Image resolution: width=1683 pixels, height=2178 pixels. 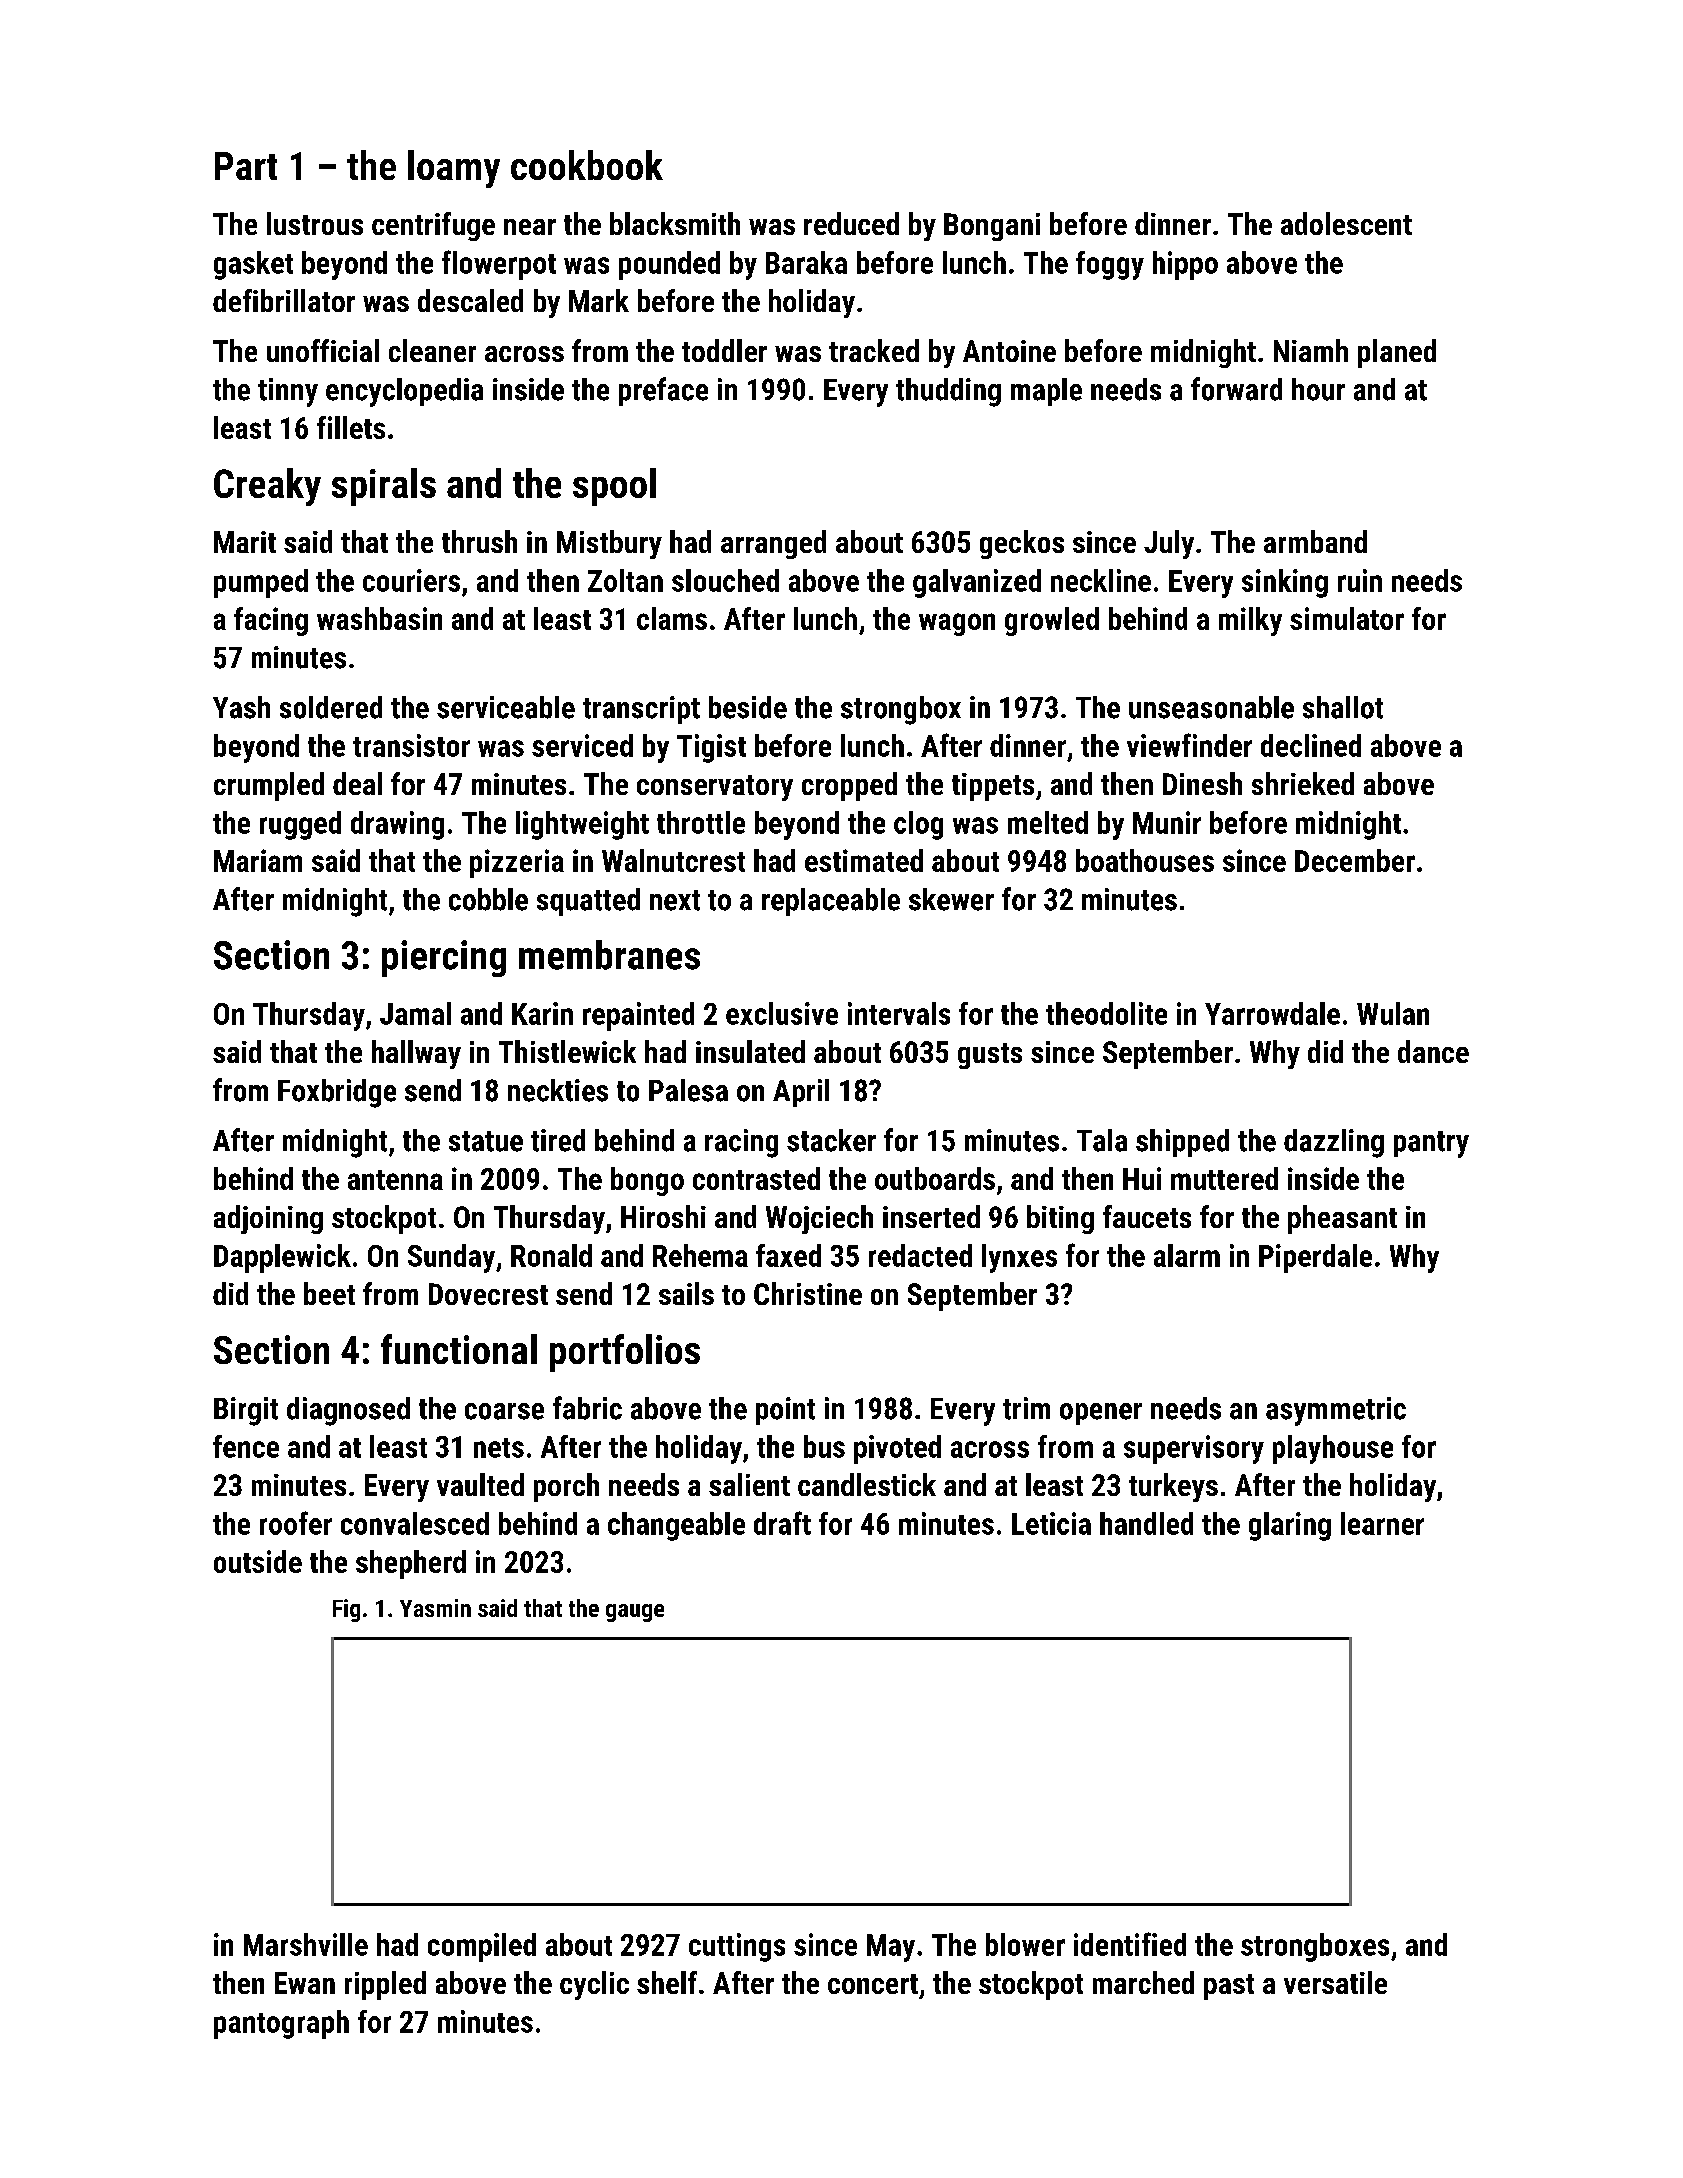 What do you see at coordinates (444, 958) in the screenshot?
I see `piercing` at bounding box center [444, 958].
